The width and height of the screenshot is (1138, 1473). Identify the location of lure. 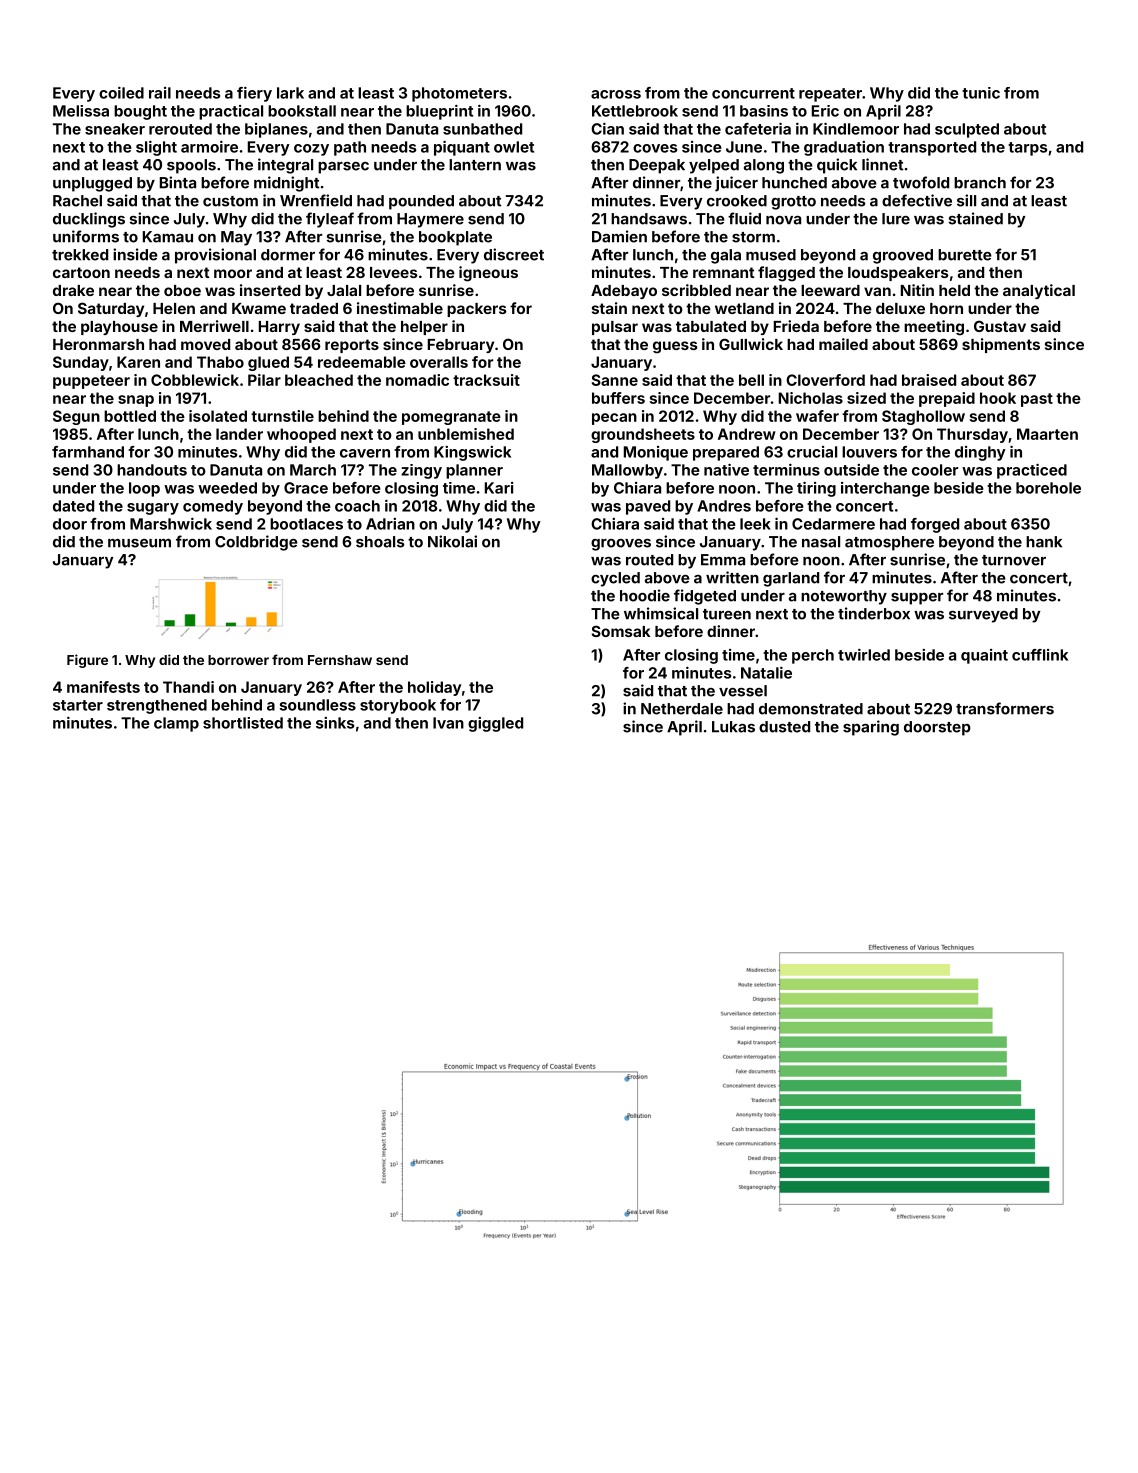
(896, 219).
